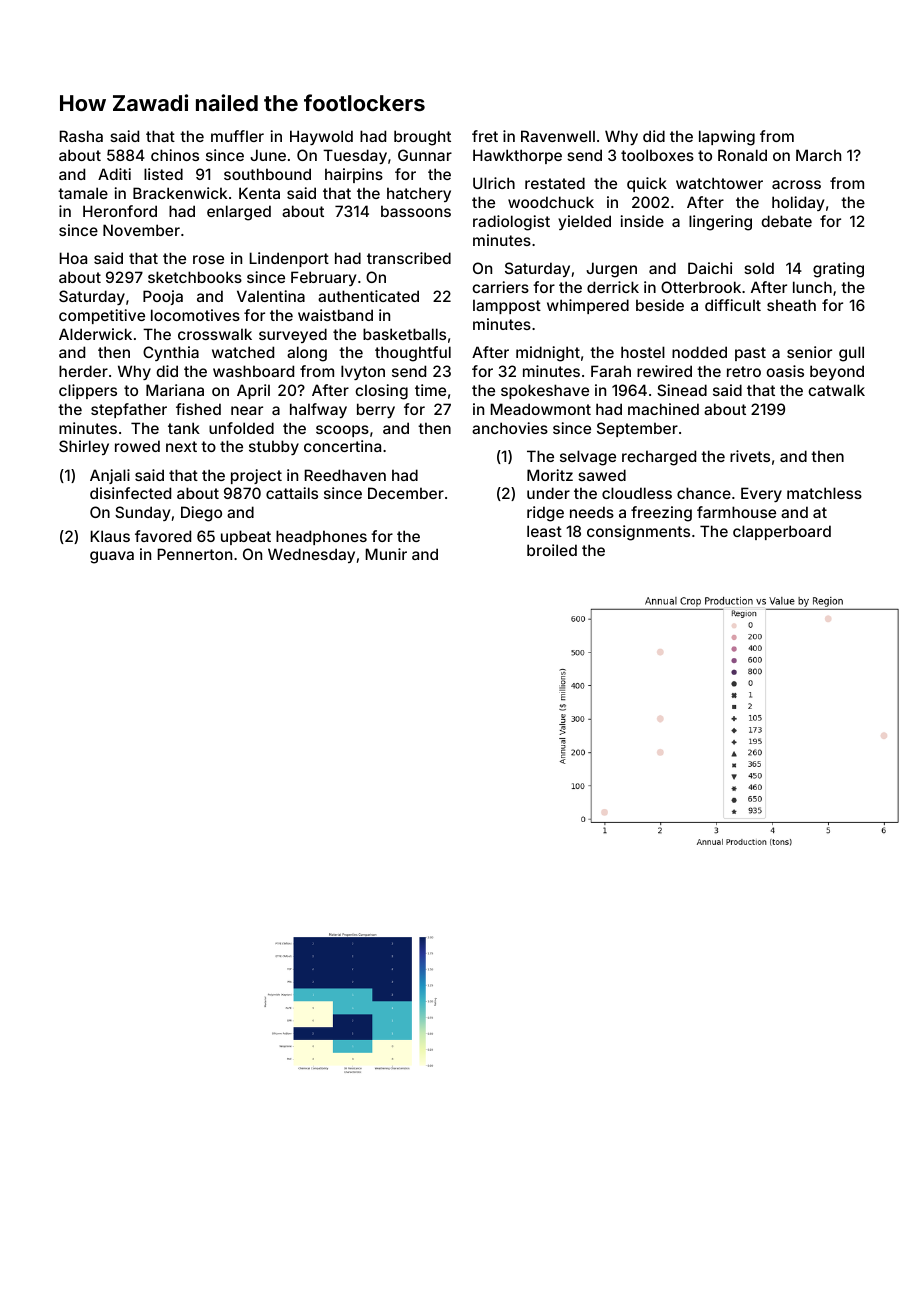 This screenshot has width=924, height=1308. What do you see at coordinates (720, 223) in the screenshot?
I see `lingering` at bounding box center [720, 223].
